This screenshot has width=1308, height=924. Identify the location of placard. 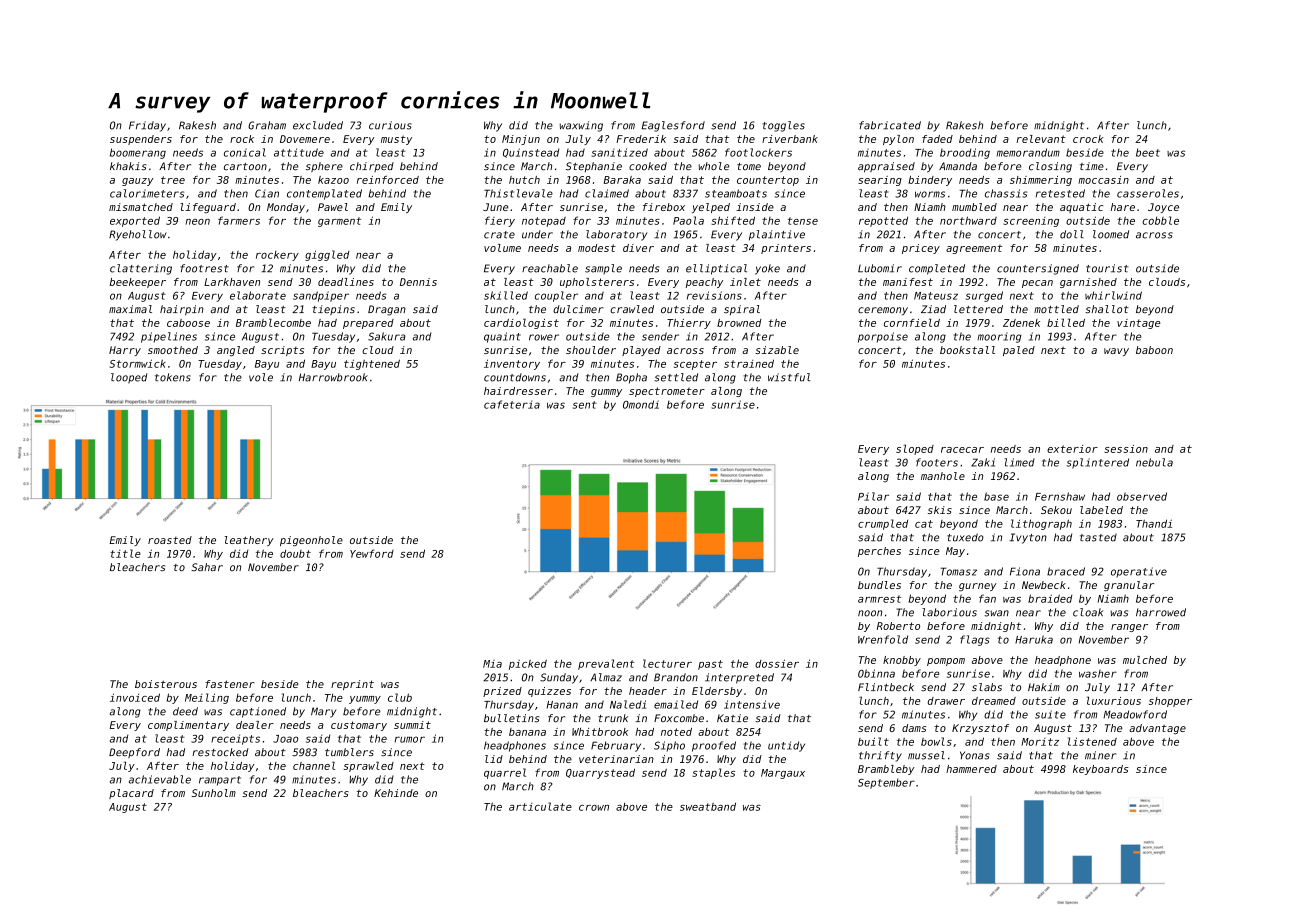
(131, 794).
